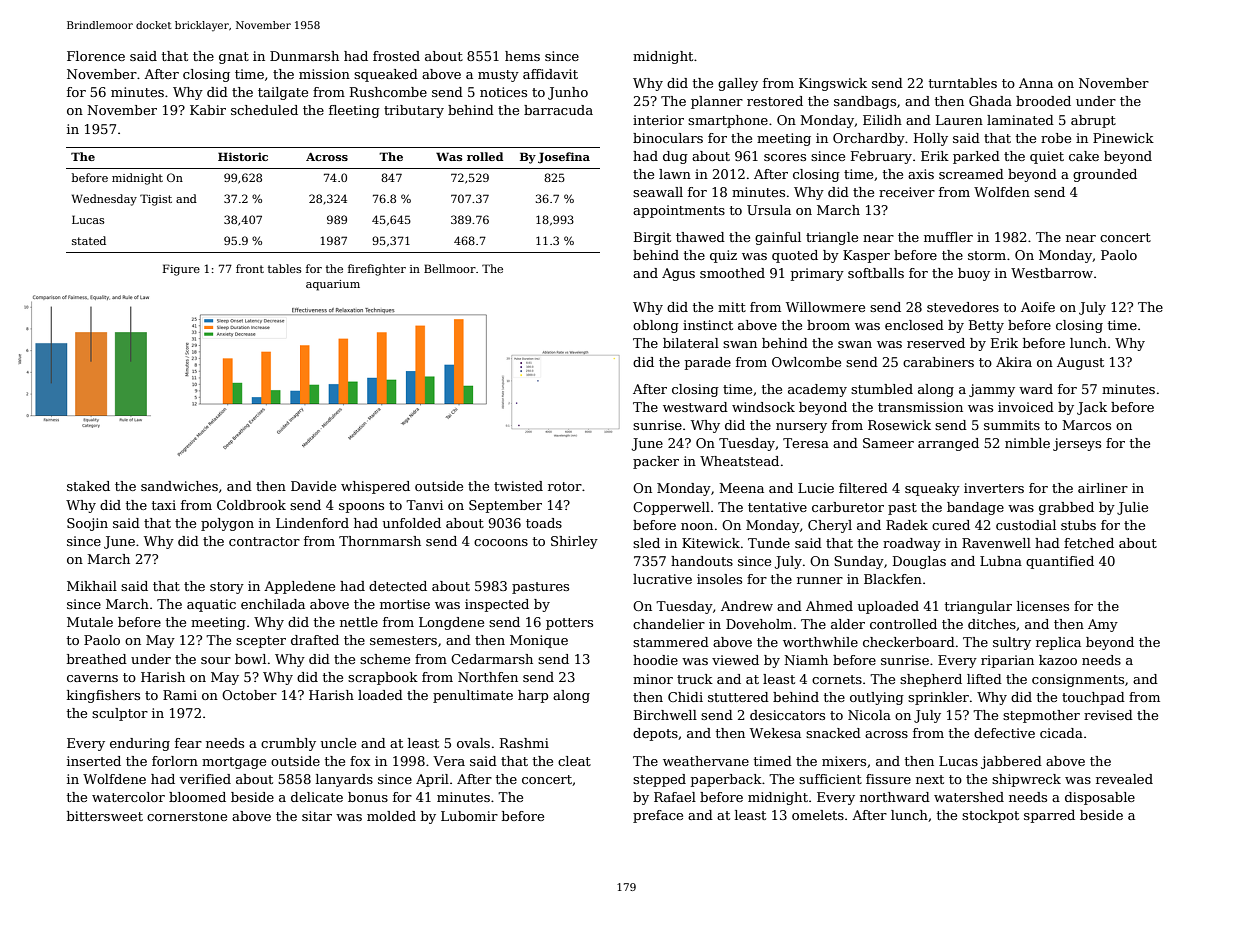  Describe the element at coordinates (94, 761) in the document. I see `inserted` at that location.
